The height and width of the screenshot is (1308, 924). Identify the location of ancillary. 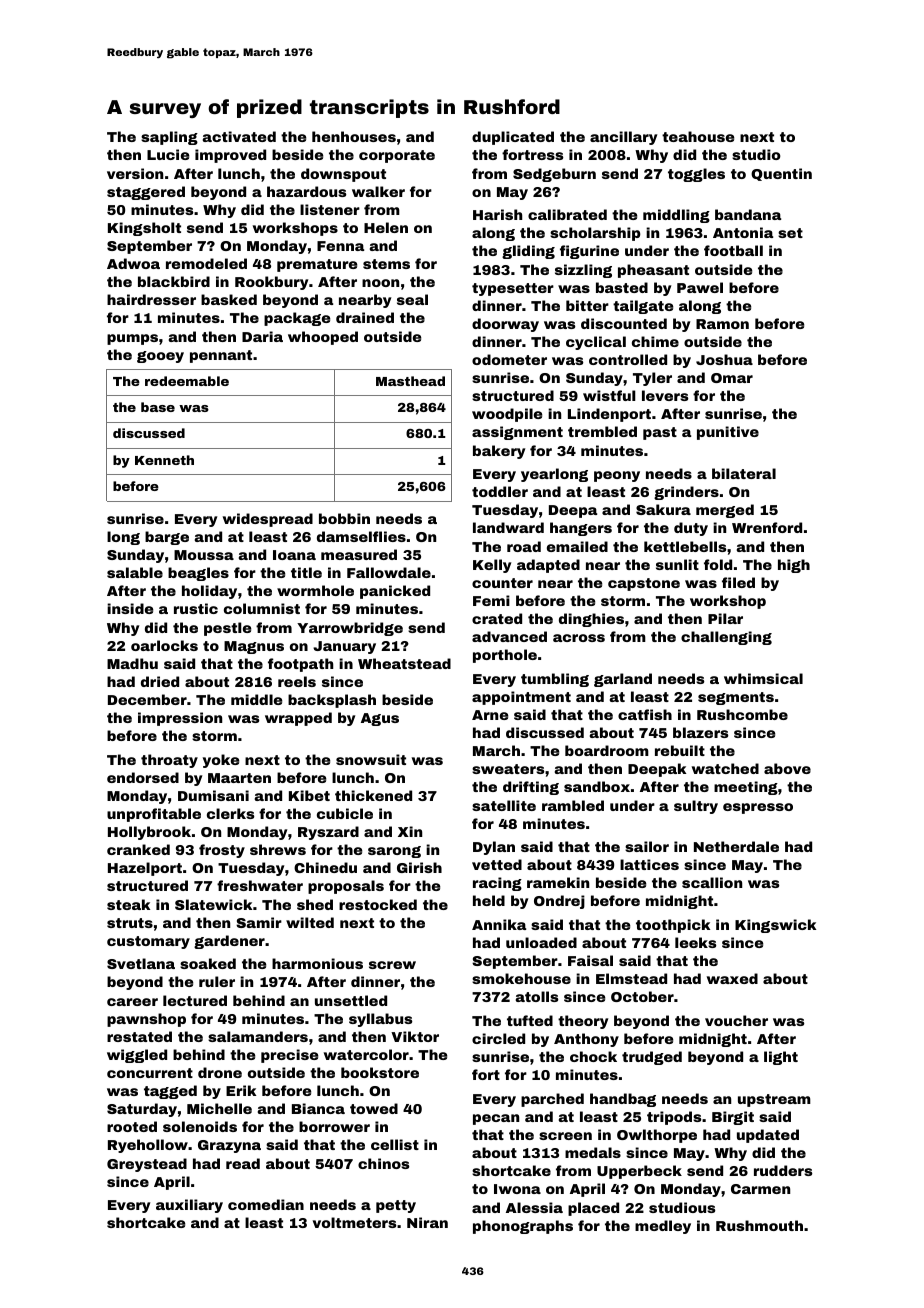
(623, 138).
